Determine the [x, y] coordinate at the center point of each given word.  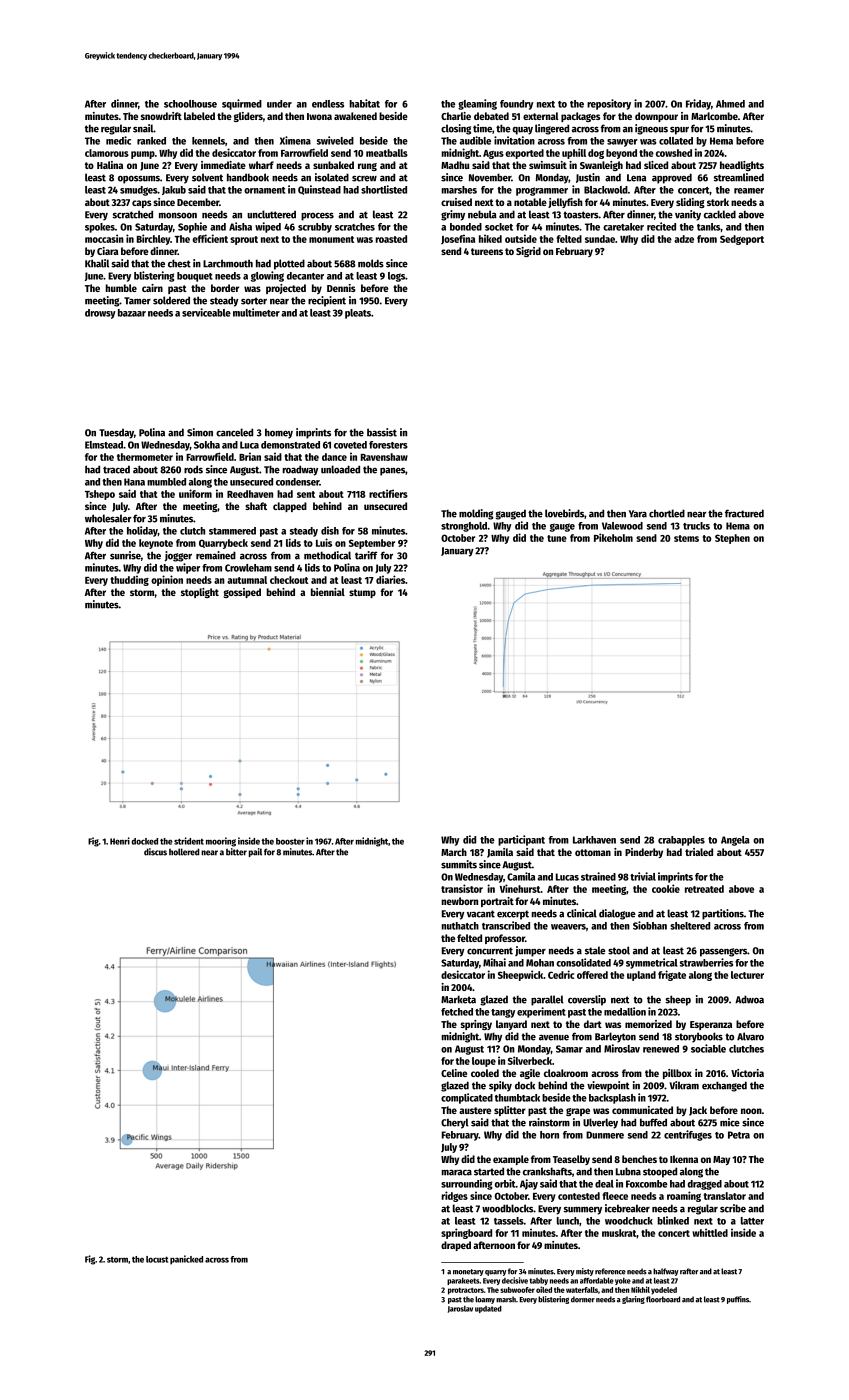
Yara [638, 514]
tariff [366, 555]
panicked [186, 1260]
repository [609, 104]
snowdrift [161, 116]
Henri [120, 841]
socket [499, 227]
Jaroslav [460, 1309]
